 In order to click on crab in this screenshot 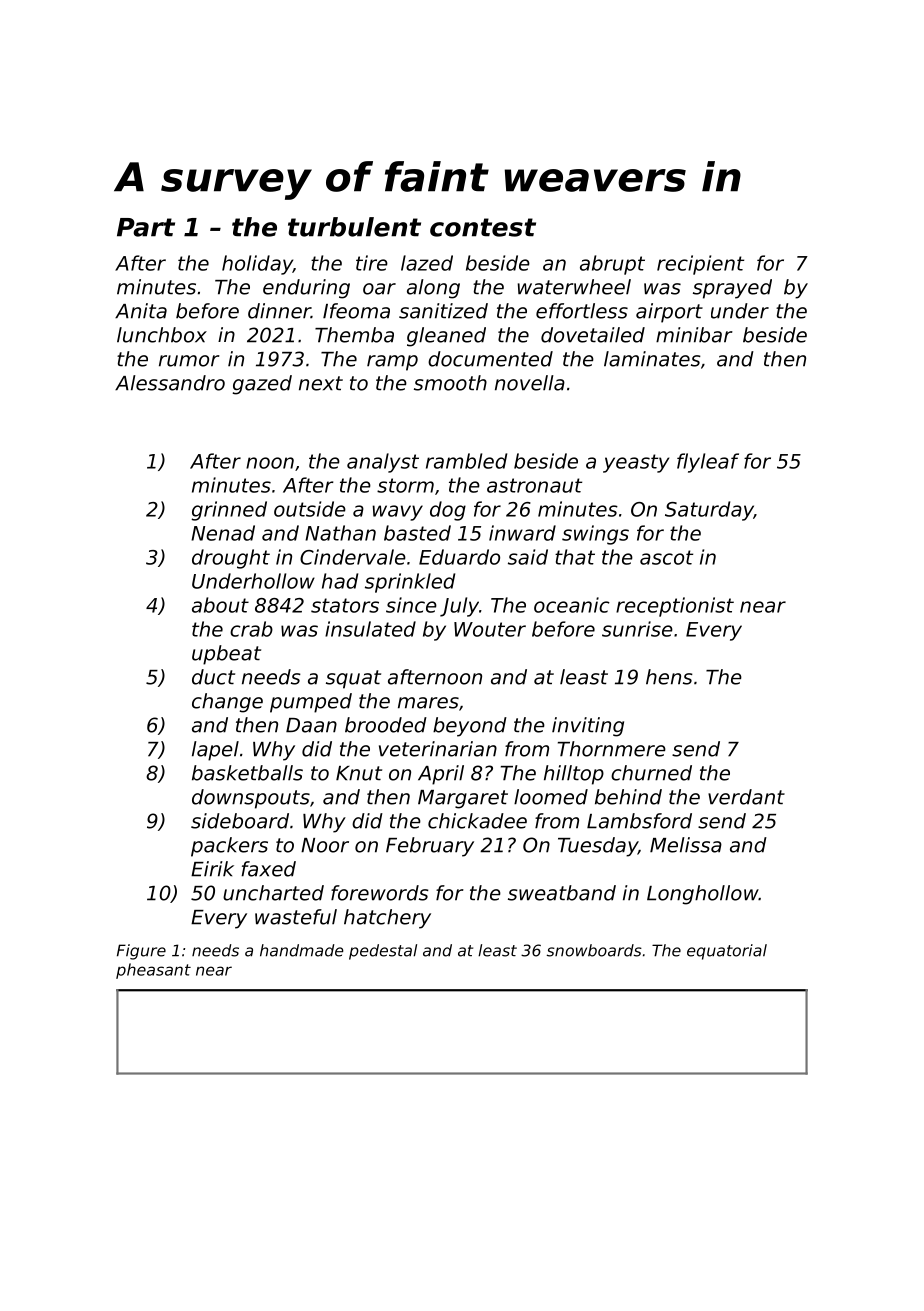, I will do `click(251, 629)`.
